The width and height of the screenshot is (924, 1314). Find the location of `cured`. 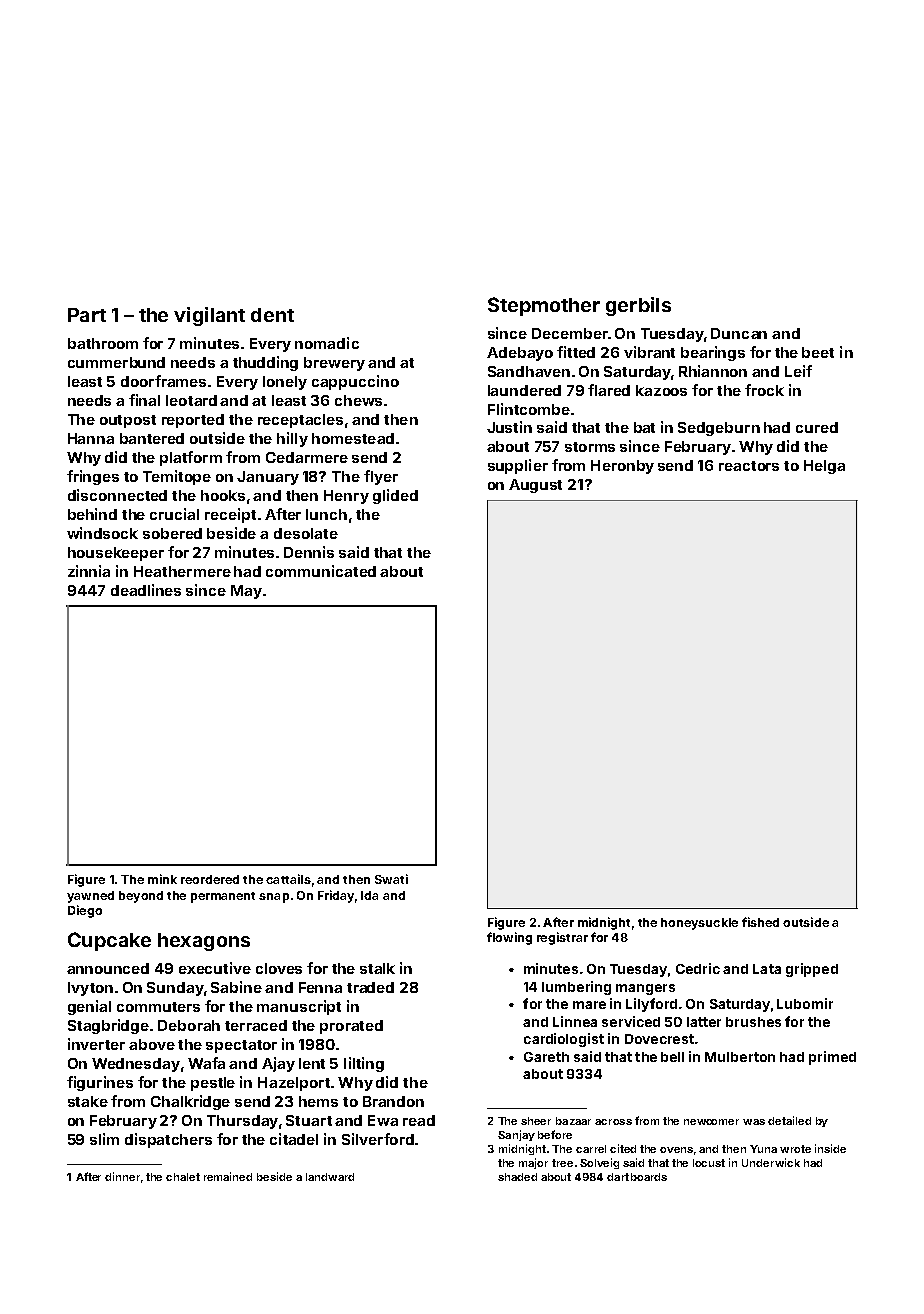

cured is located at coordinates (817, 427).
